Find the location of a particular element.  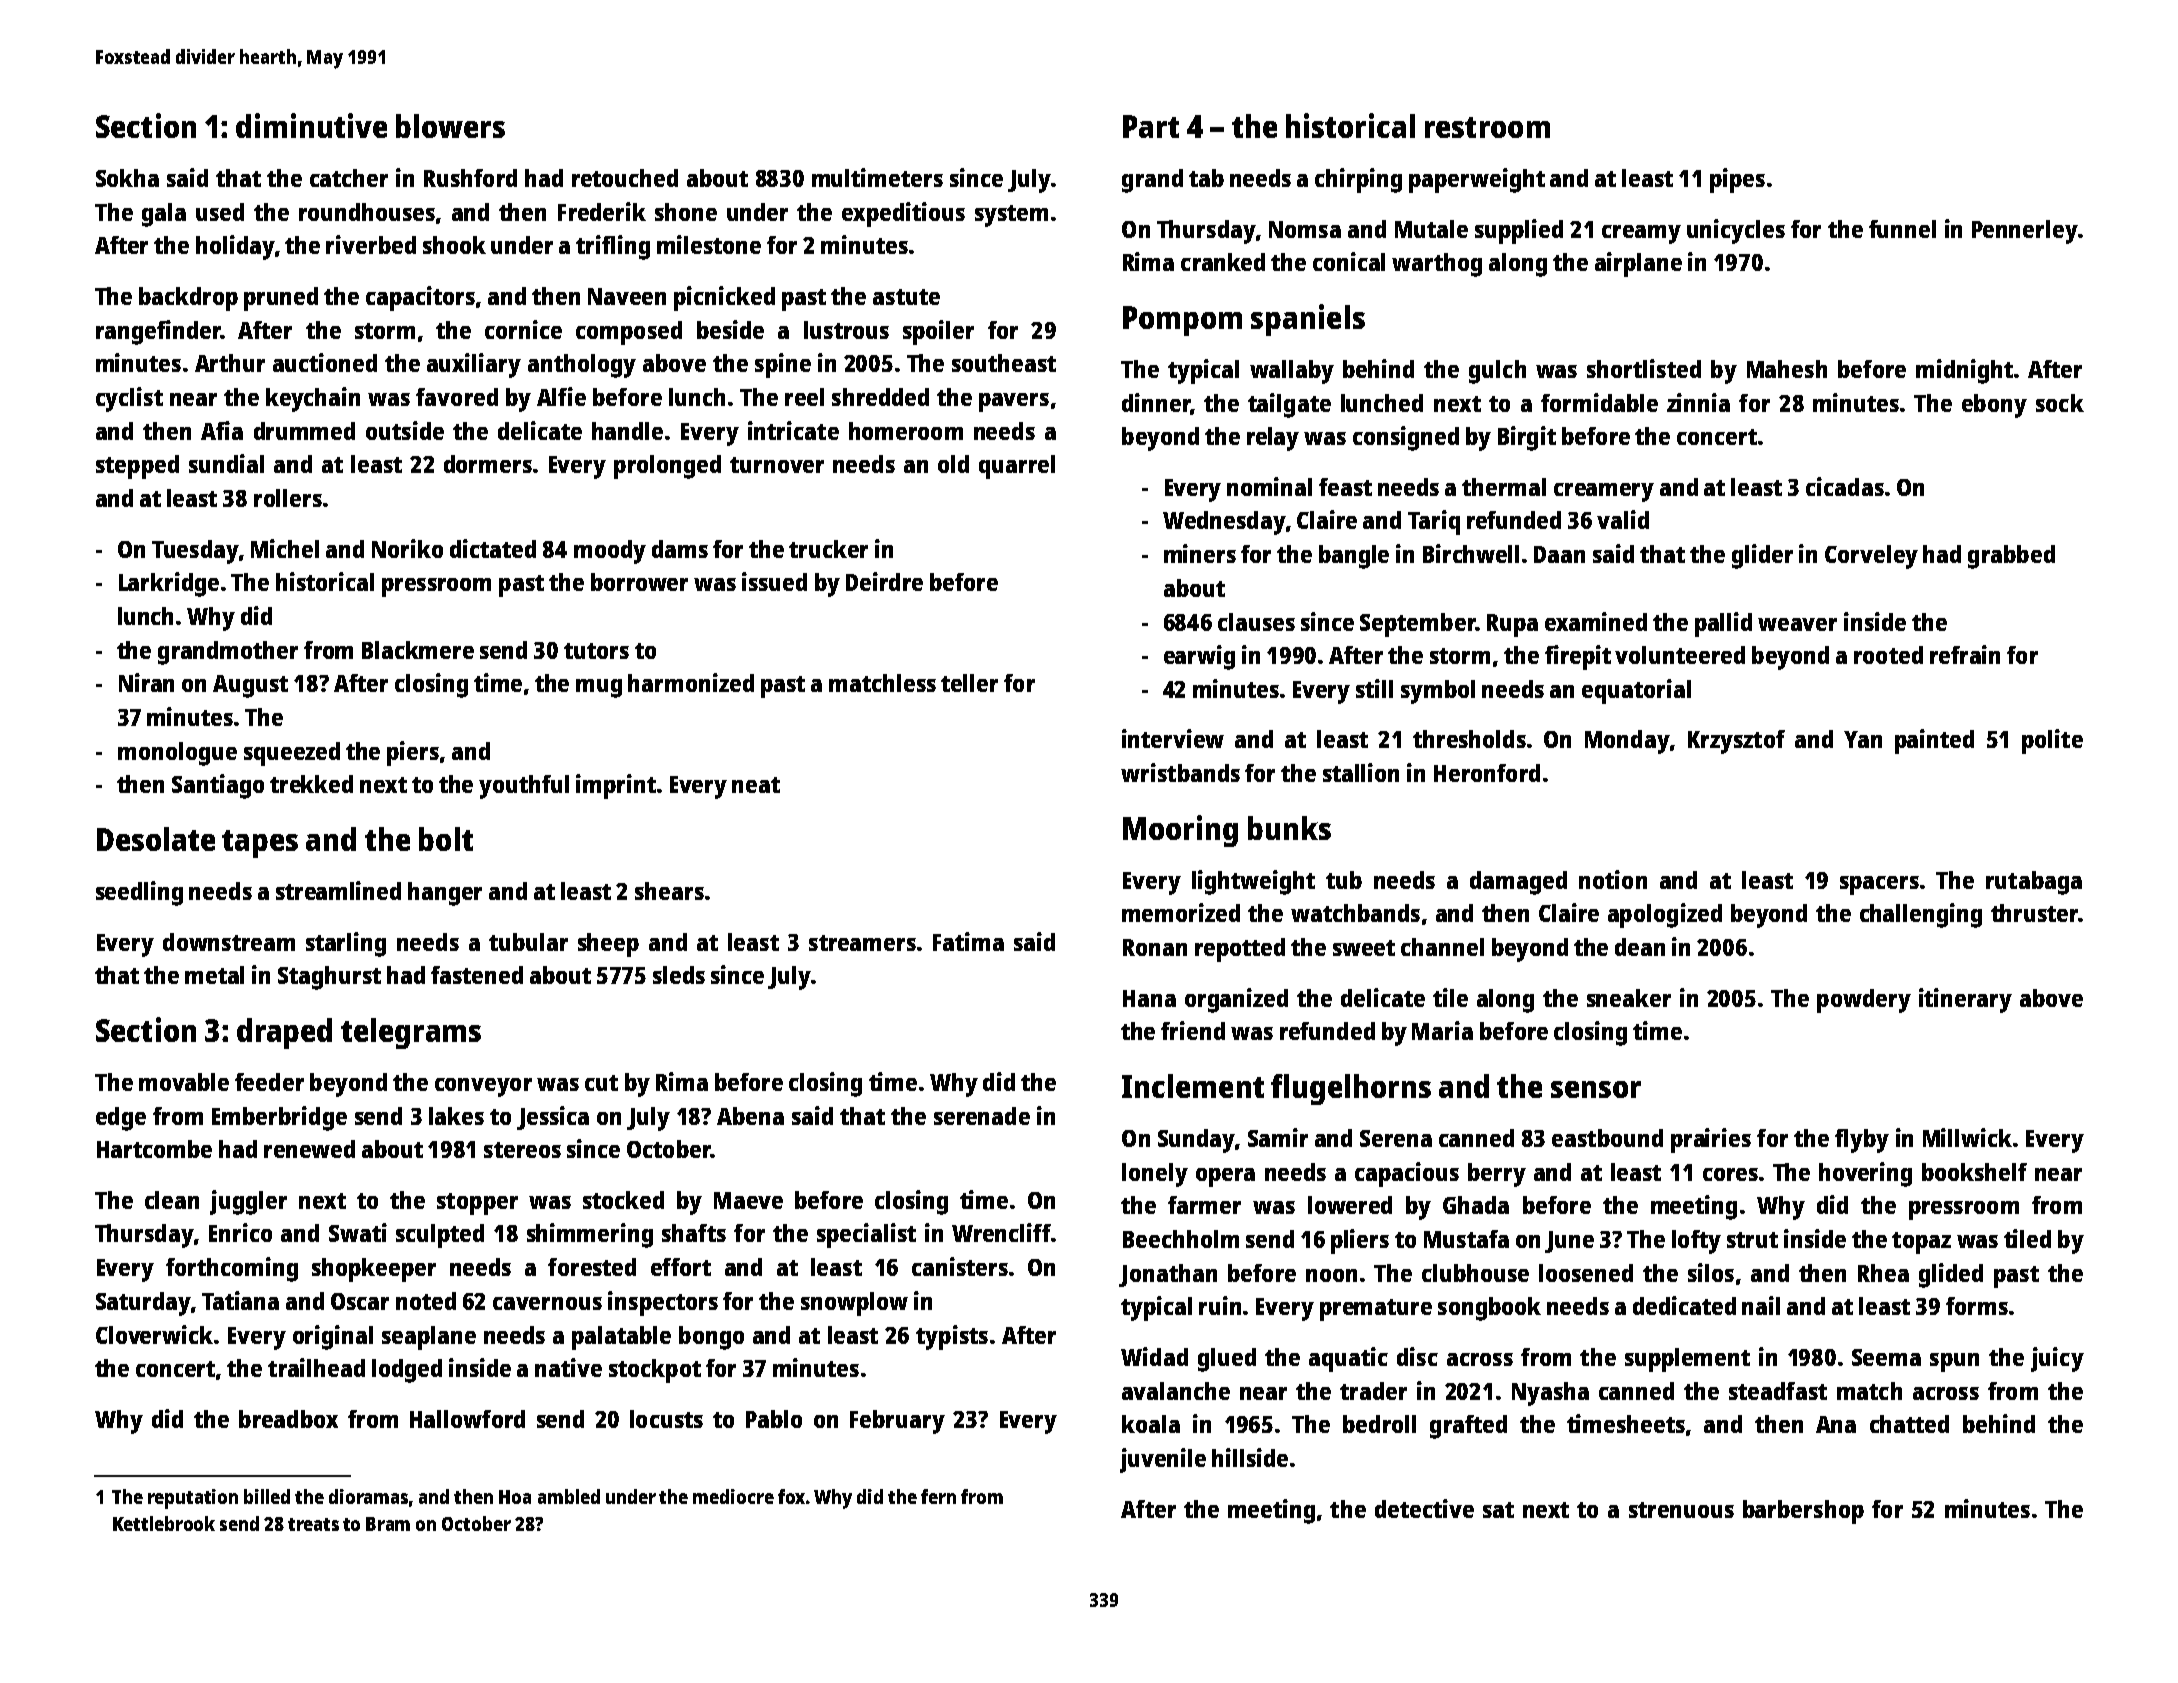

detective is located at coordinates (1424, 1508).
